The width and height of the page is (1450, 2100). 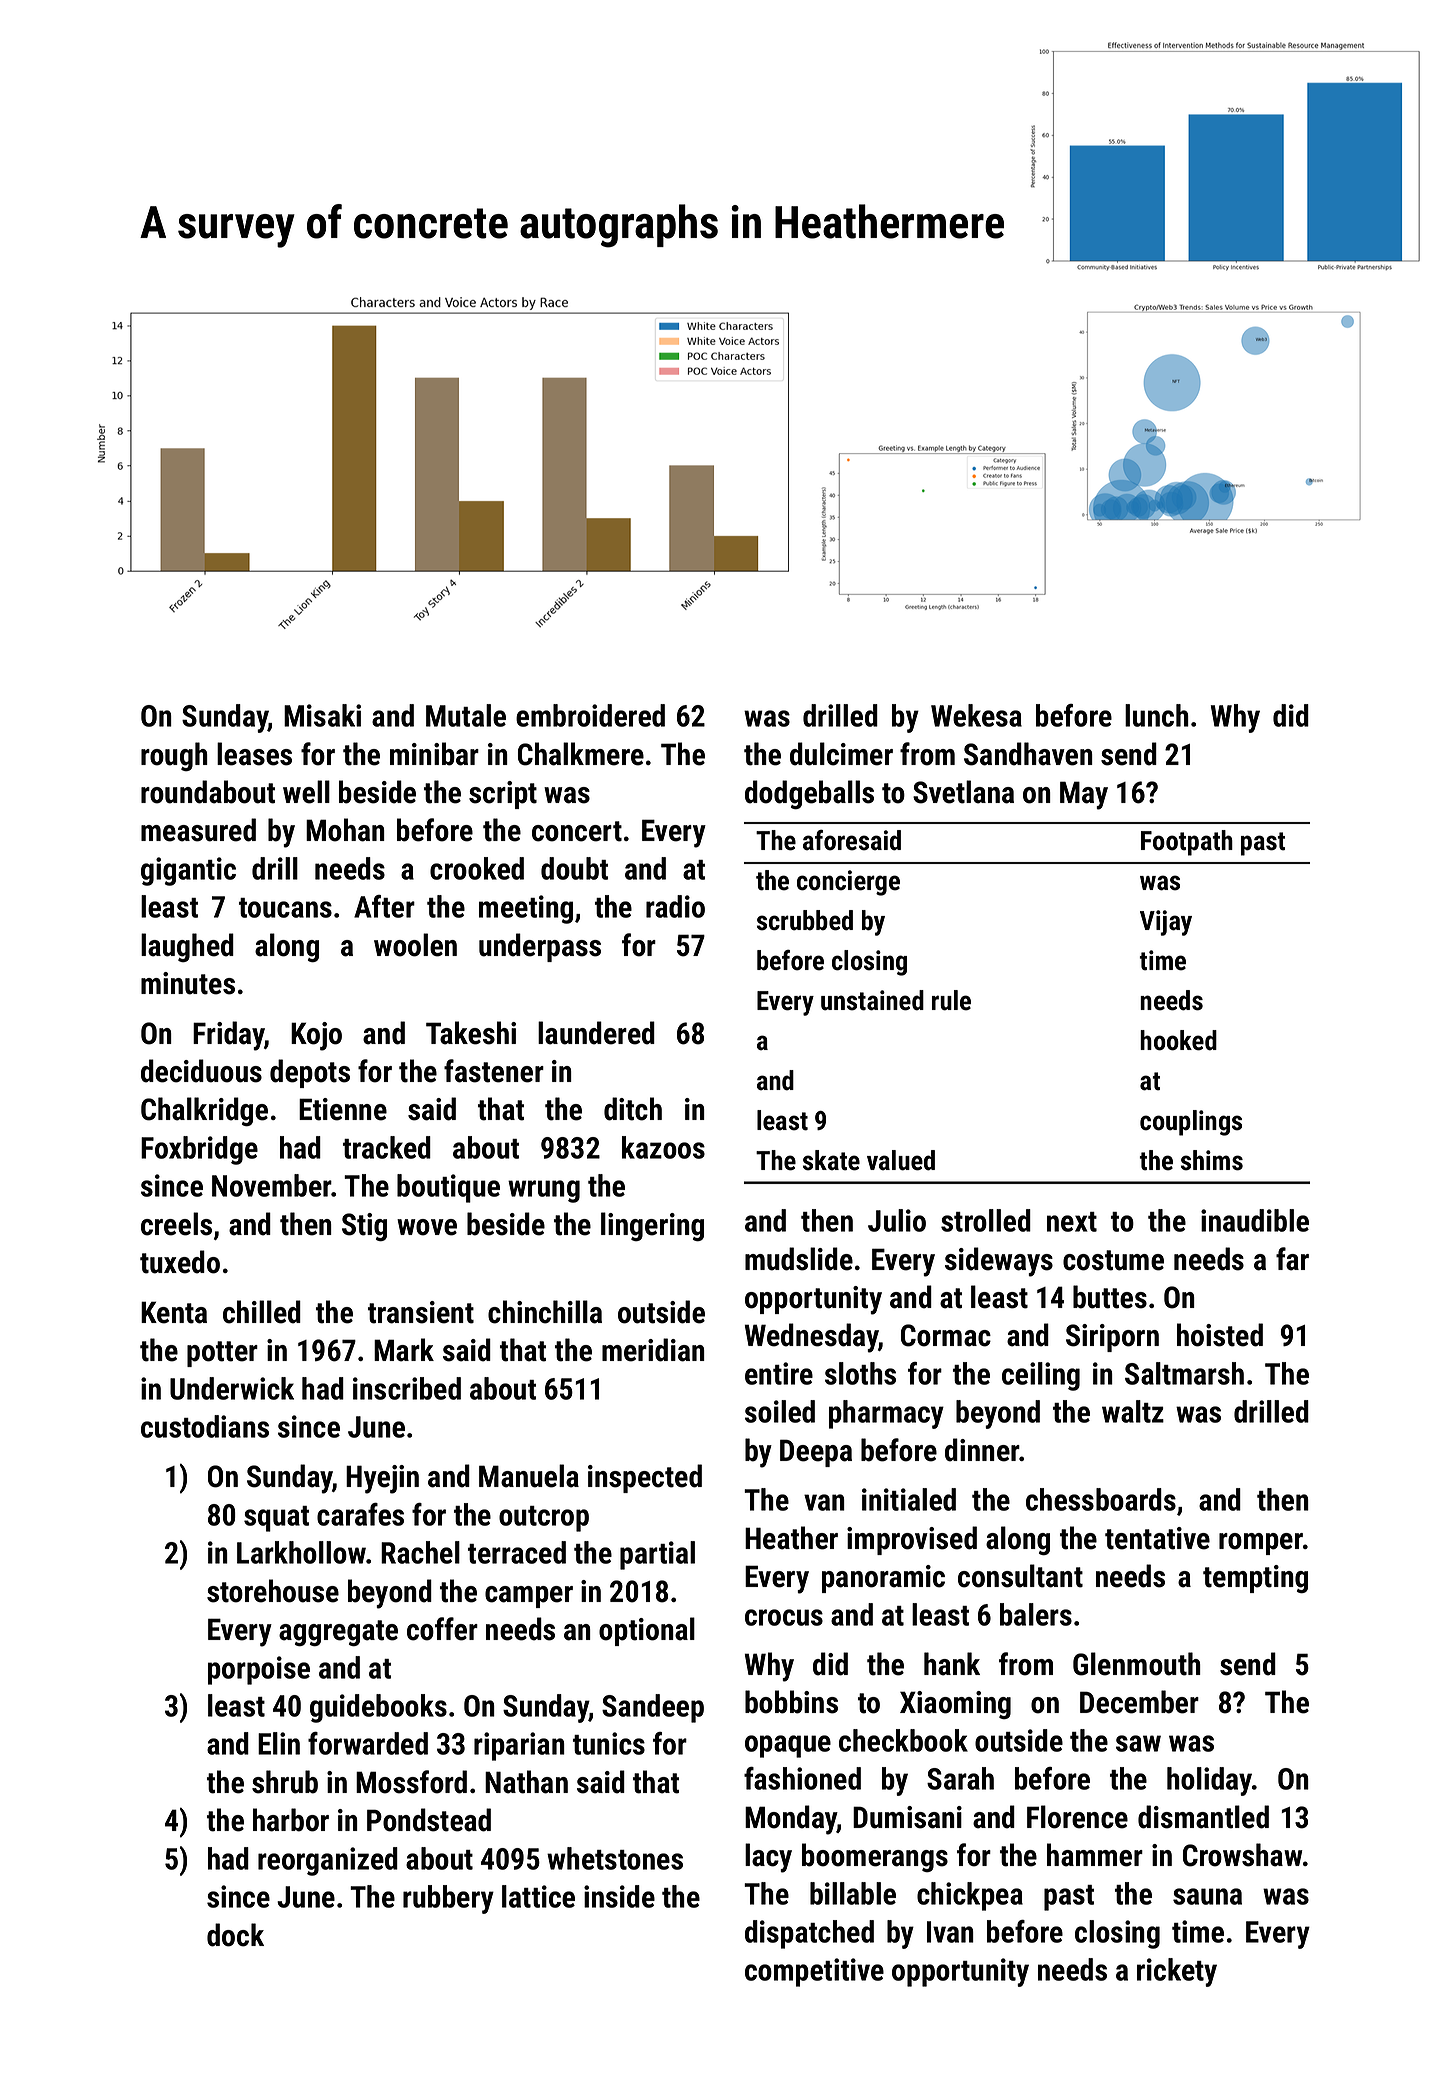 I want to click on underpass, so click(x=540, y=947).
